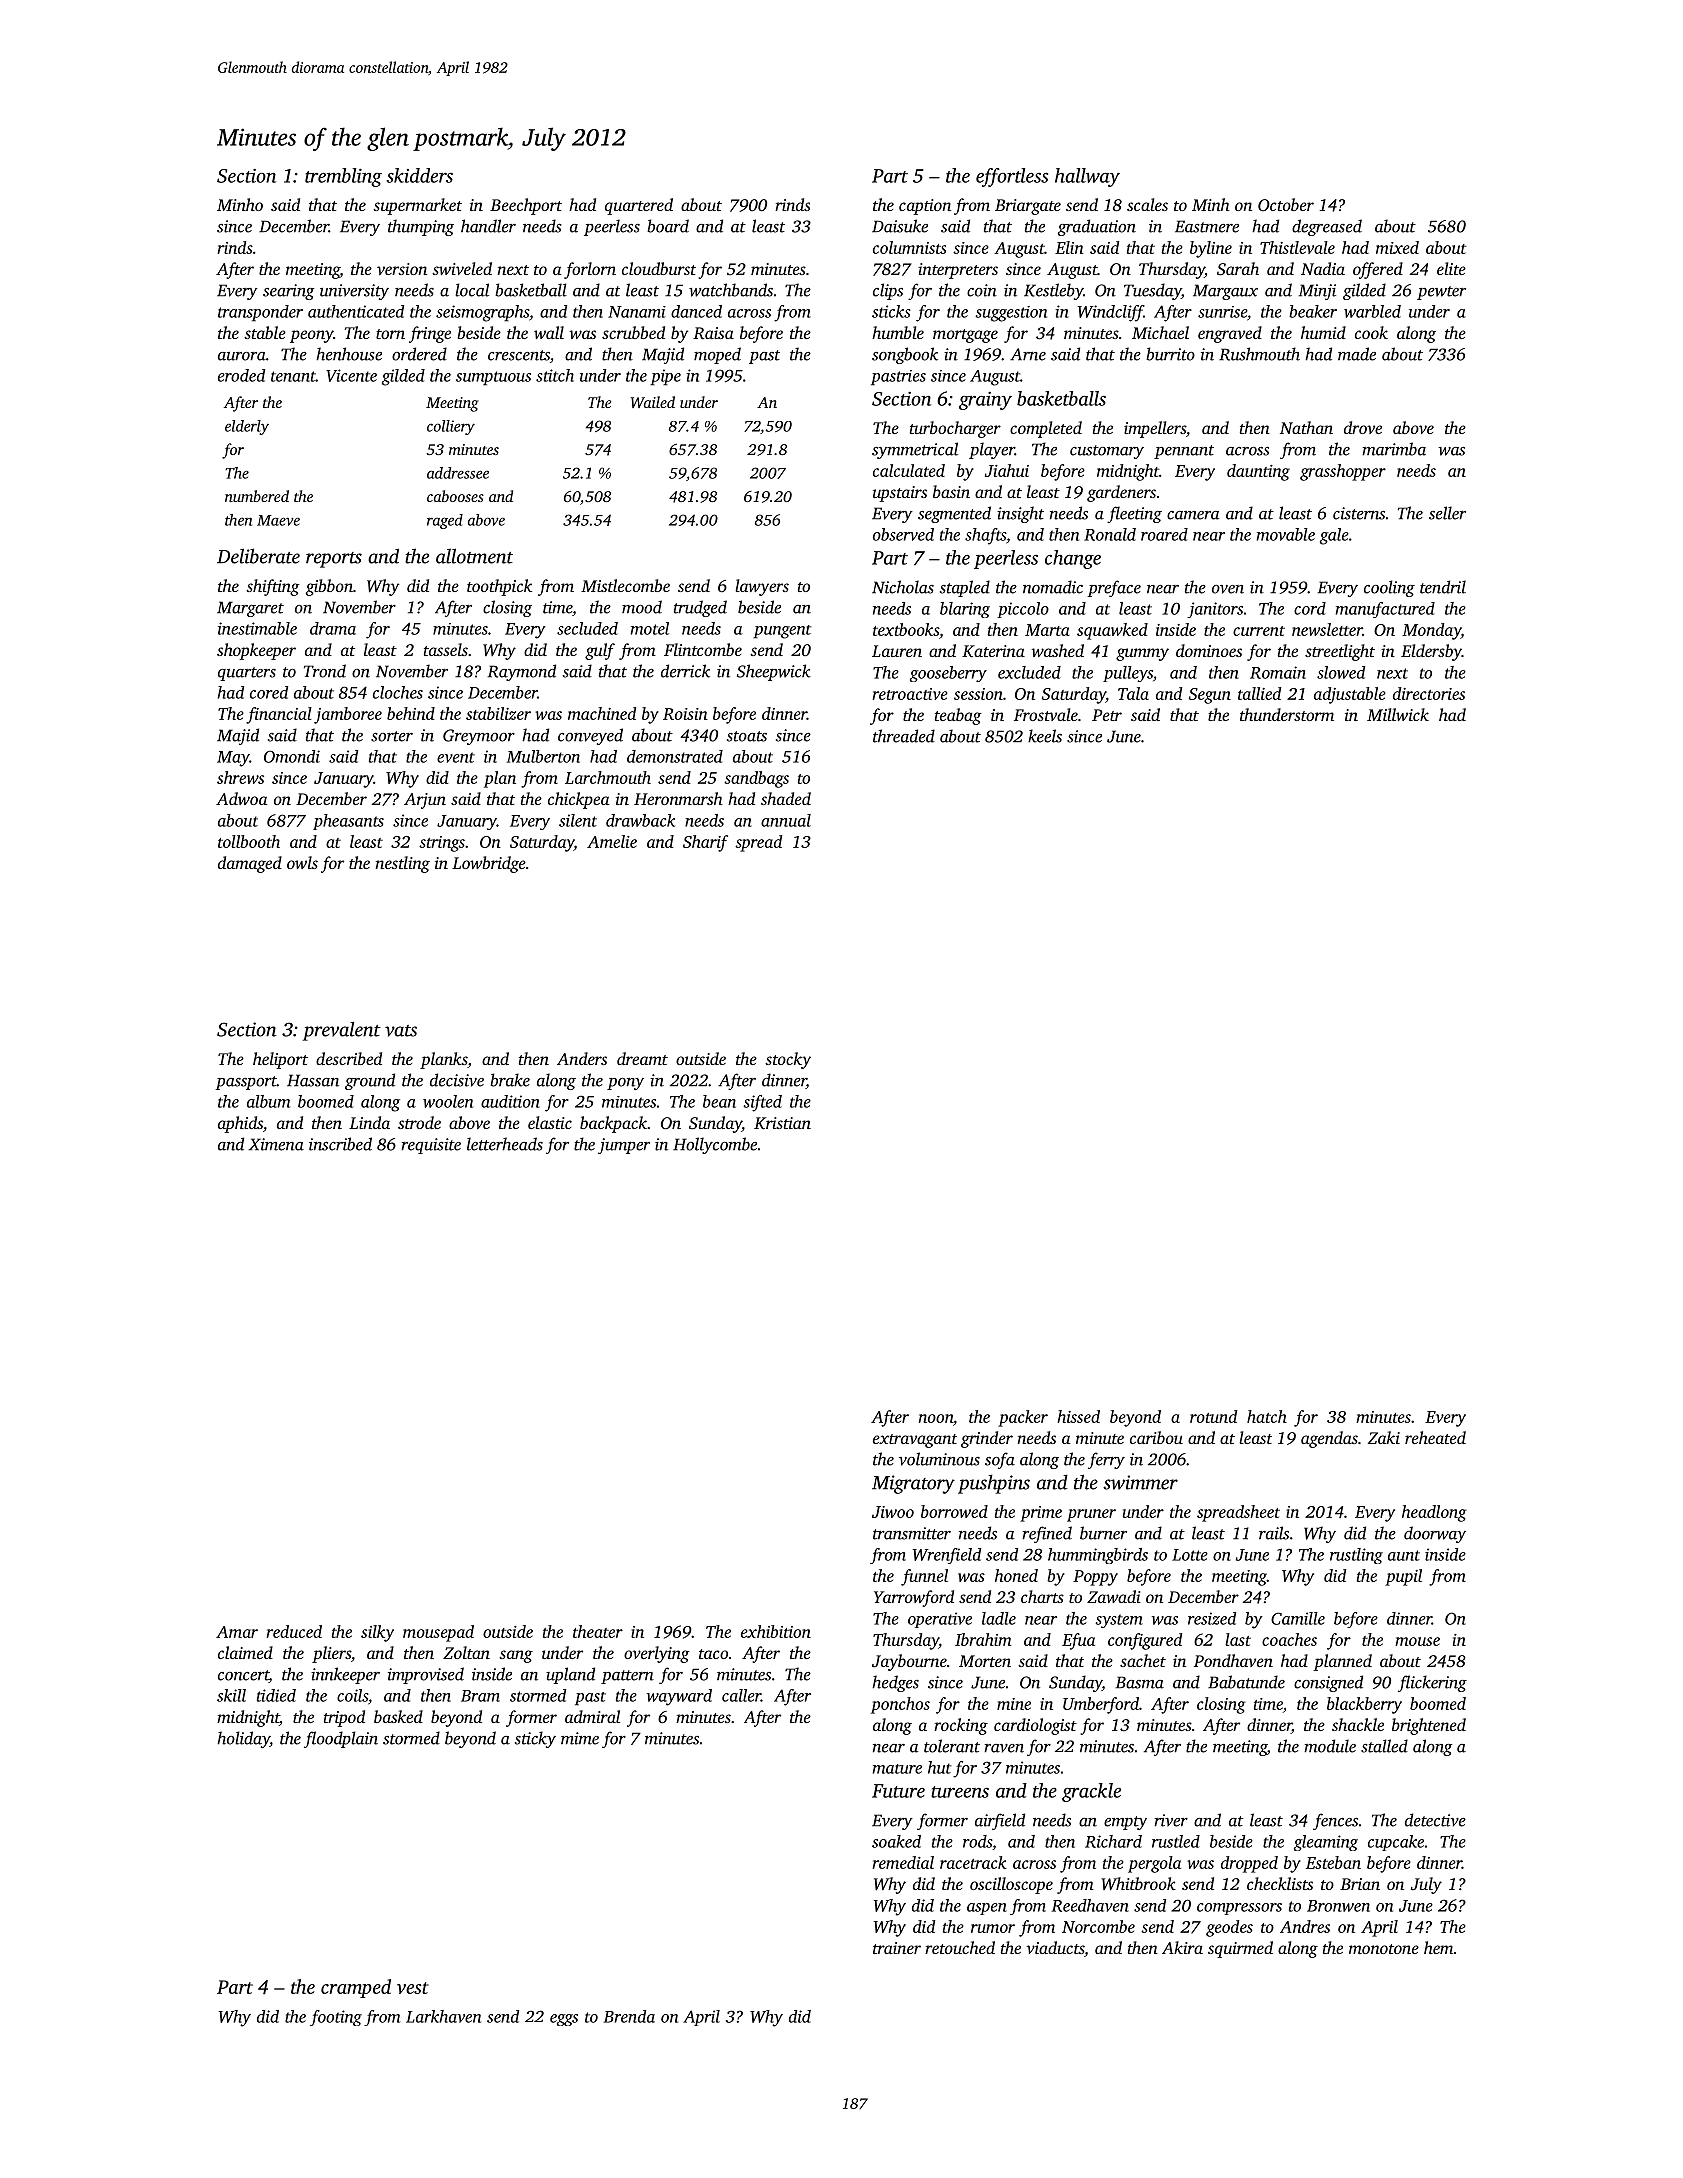 This screenshot has width=1683, height=2178. What do you see at coordinates (624, 1146) in the screenshot?
I see `jumper` at bounding box center [624, 1146].
